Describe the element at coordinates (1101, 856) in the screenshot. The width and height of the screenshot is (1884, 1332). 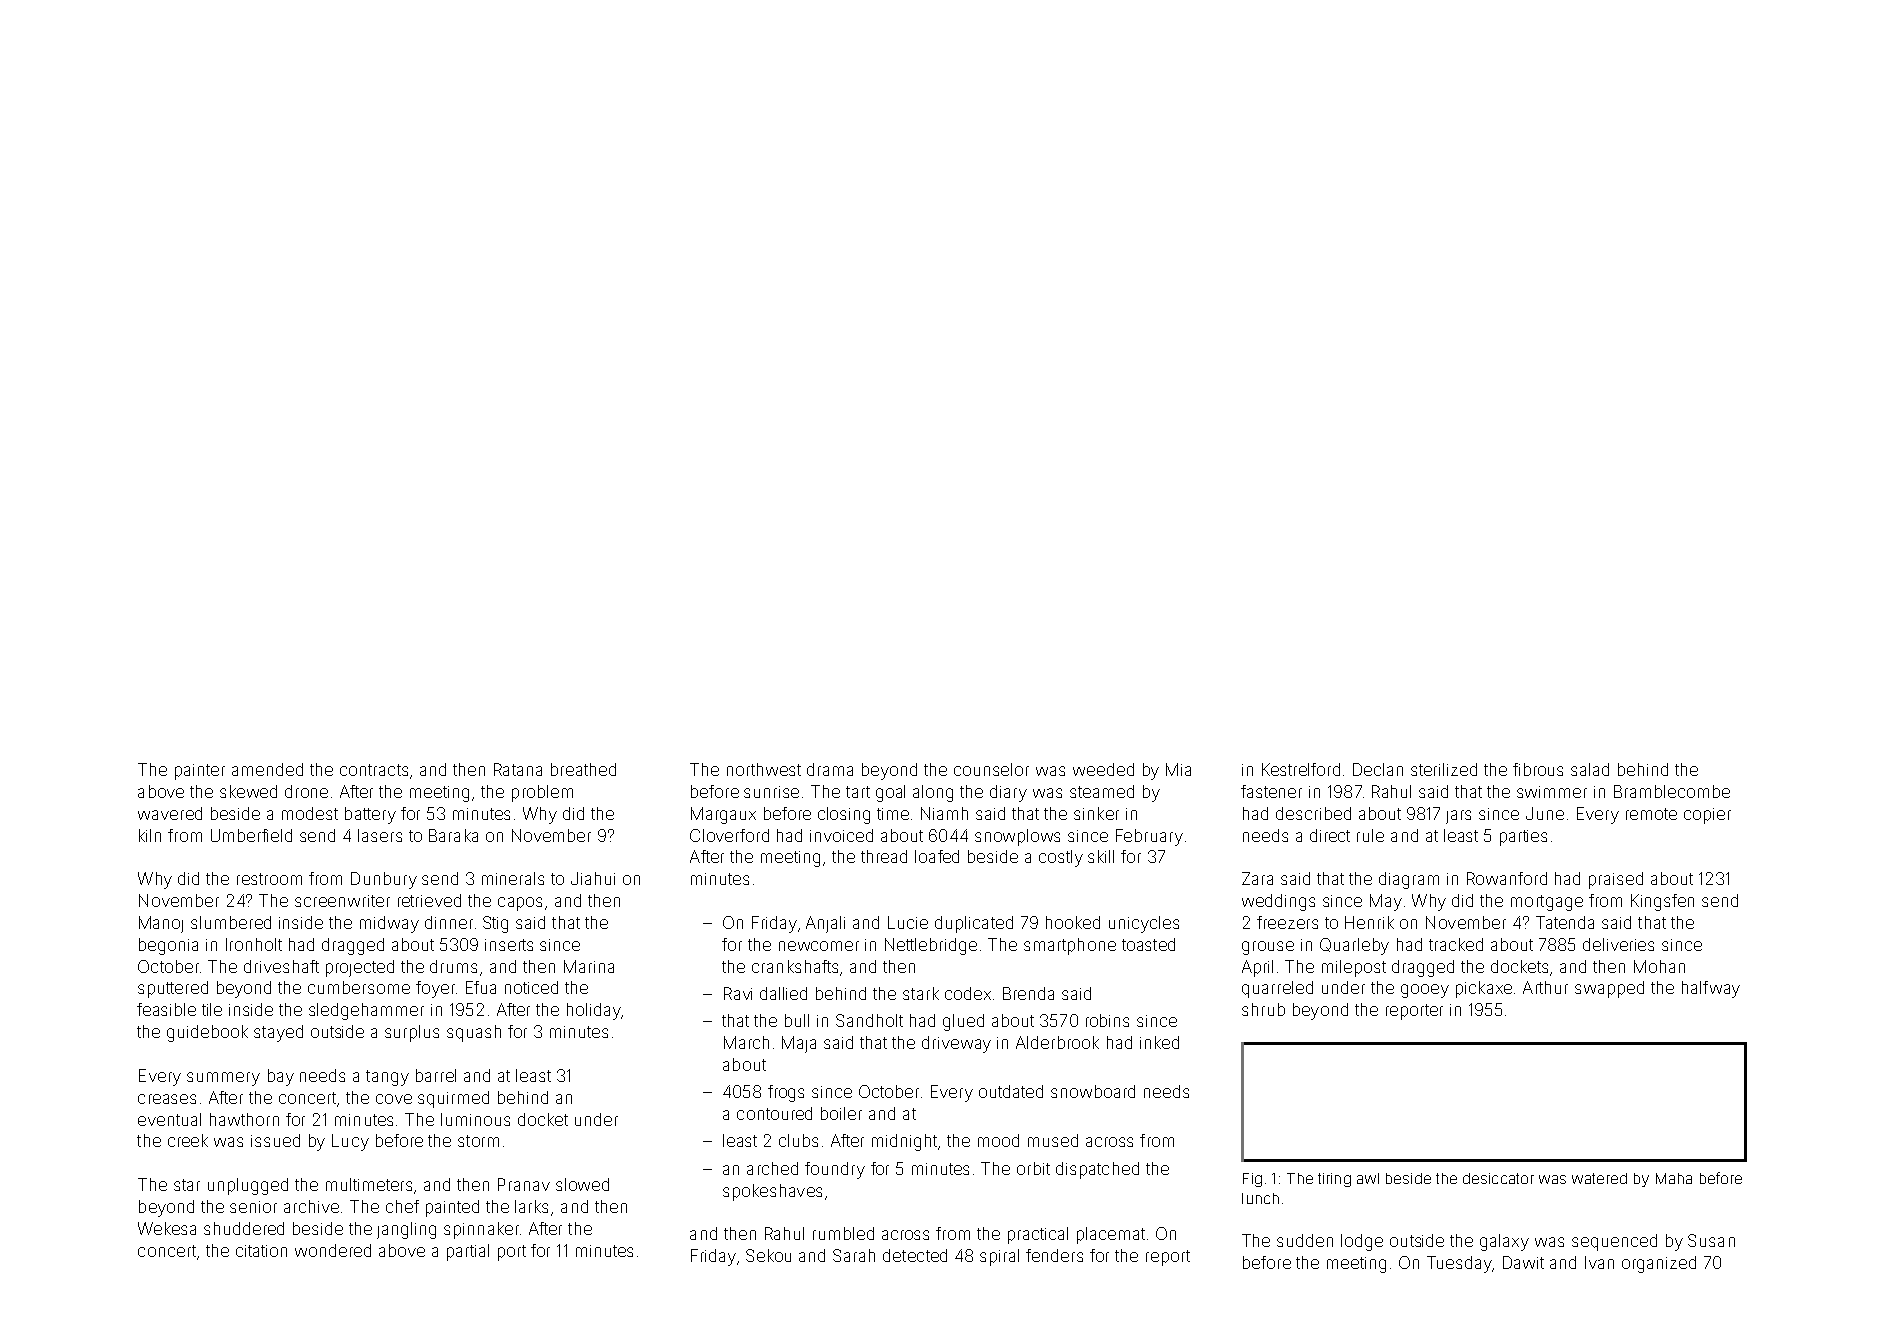
I see `skill` at that location.
